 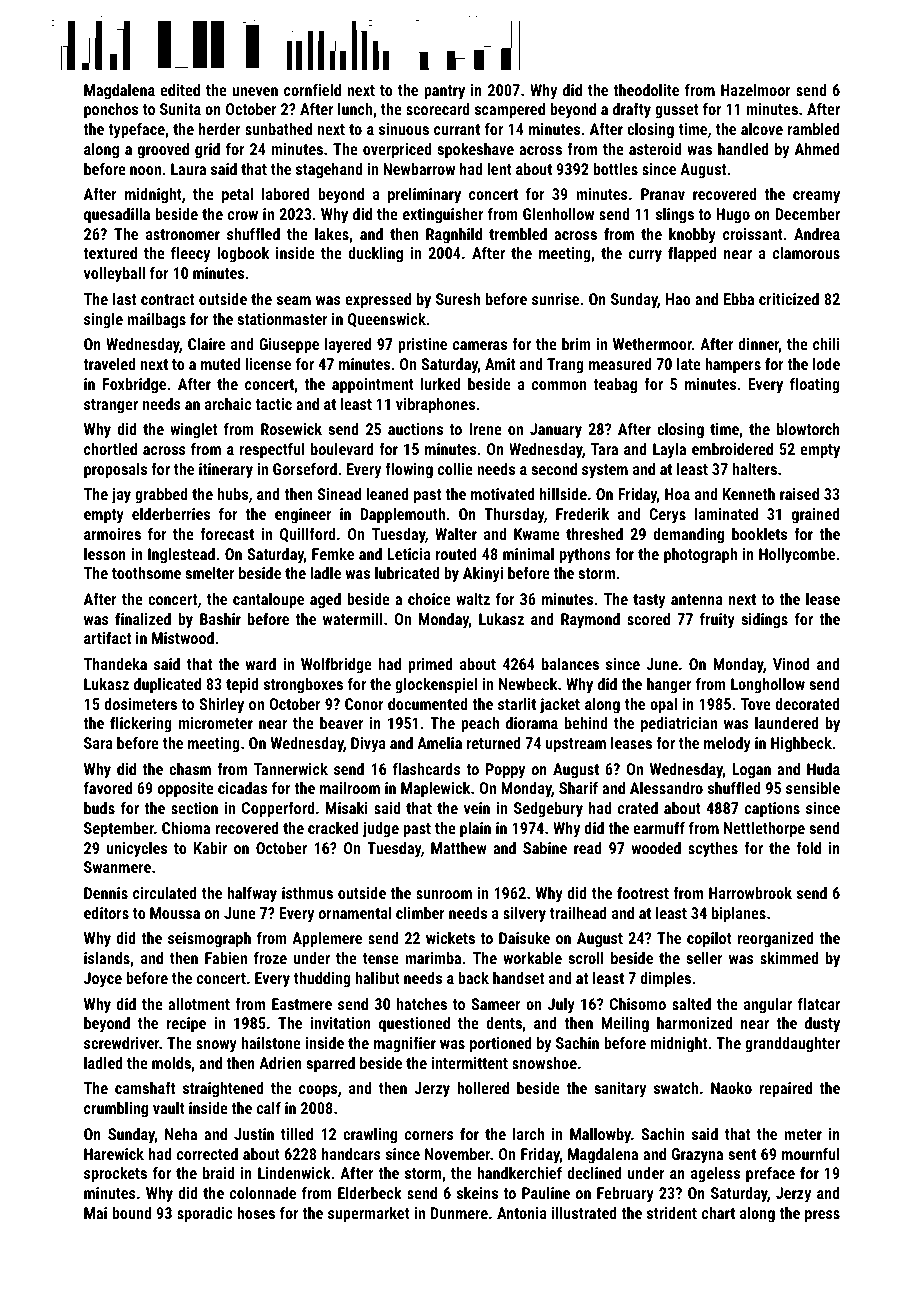 What do you see at coordinates (733, 216) in the screenshot?
I see `Hugo` at bounding box center [733, 216].
